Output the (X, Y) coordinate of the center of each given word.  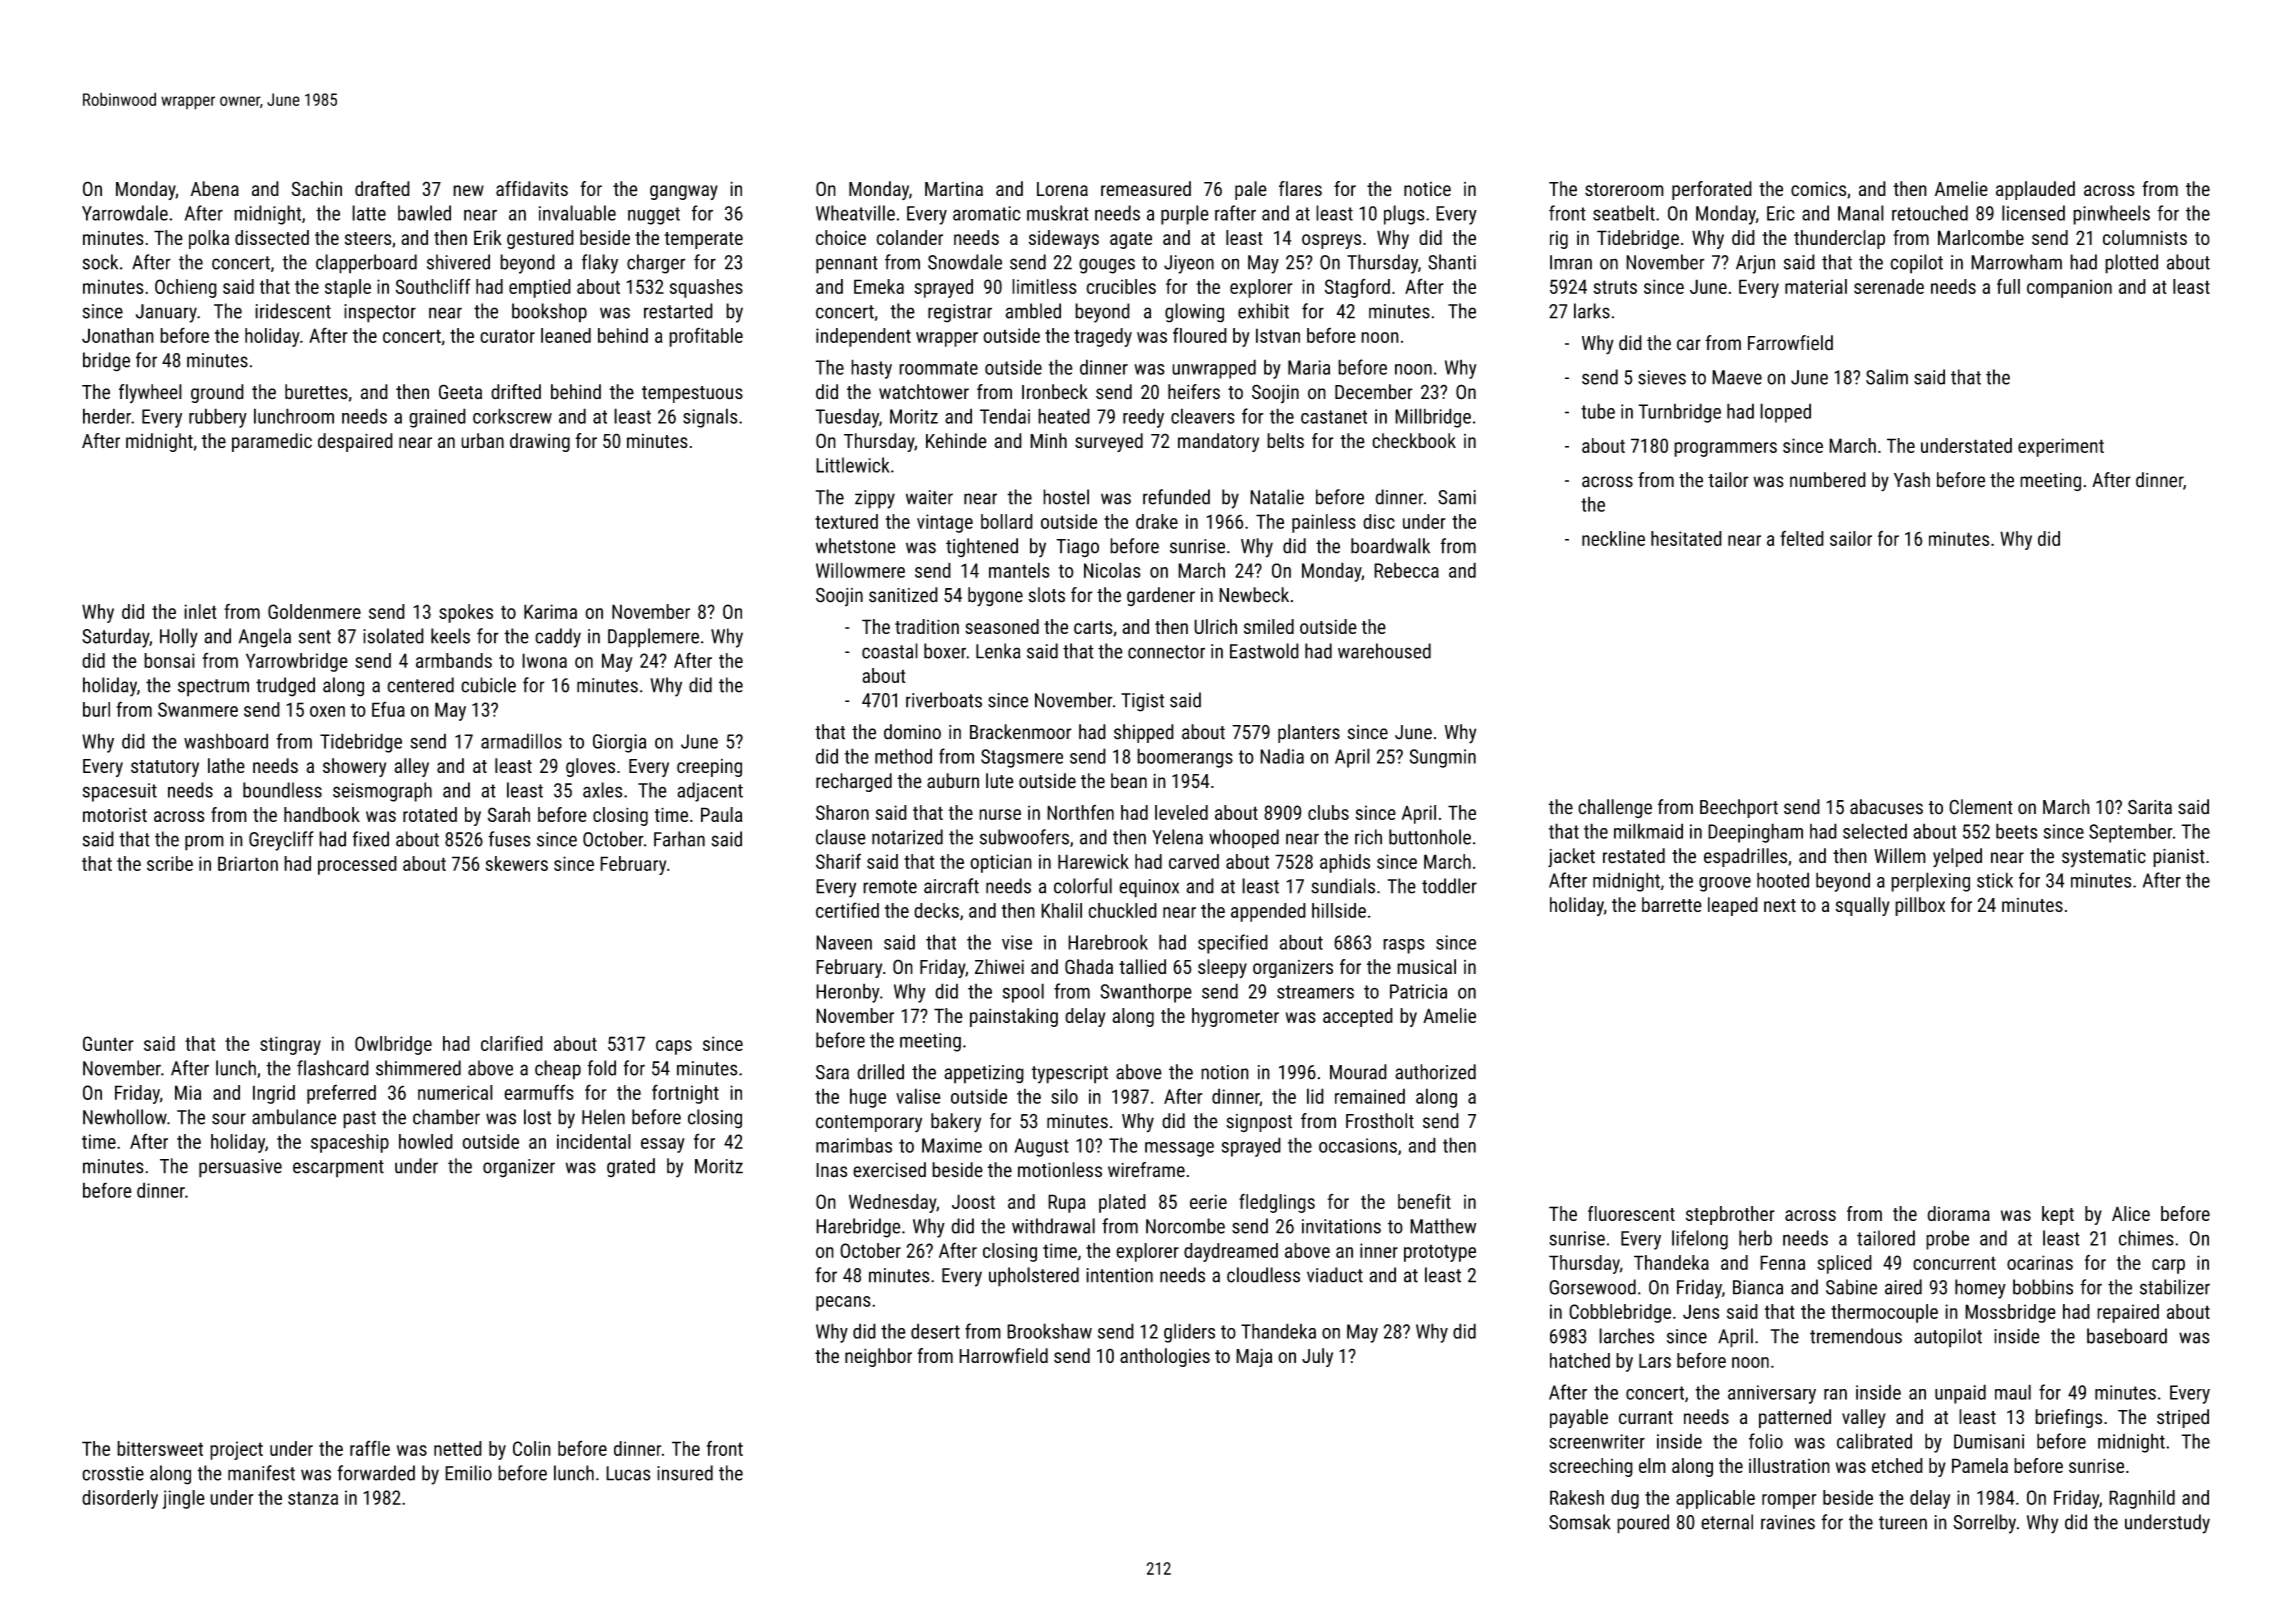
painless (1324, 523)
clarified (512, 1043)
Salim (1887, 377)
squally (1863, 906)
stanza (313, 1498)
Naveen (844, 942)
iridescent (293, 311)
